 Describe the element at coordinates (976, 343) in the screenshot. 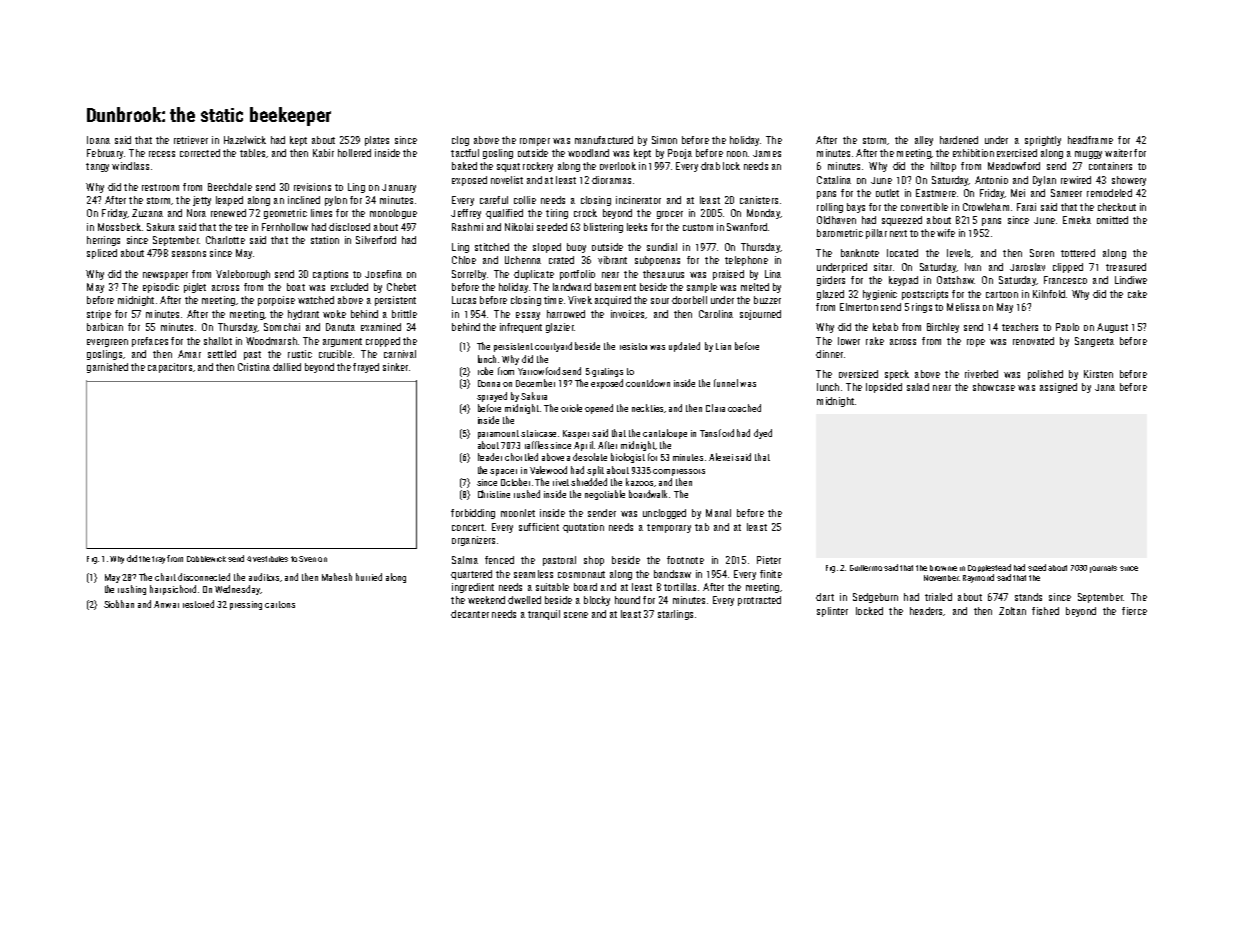

I see `rope` at that location.
